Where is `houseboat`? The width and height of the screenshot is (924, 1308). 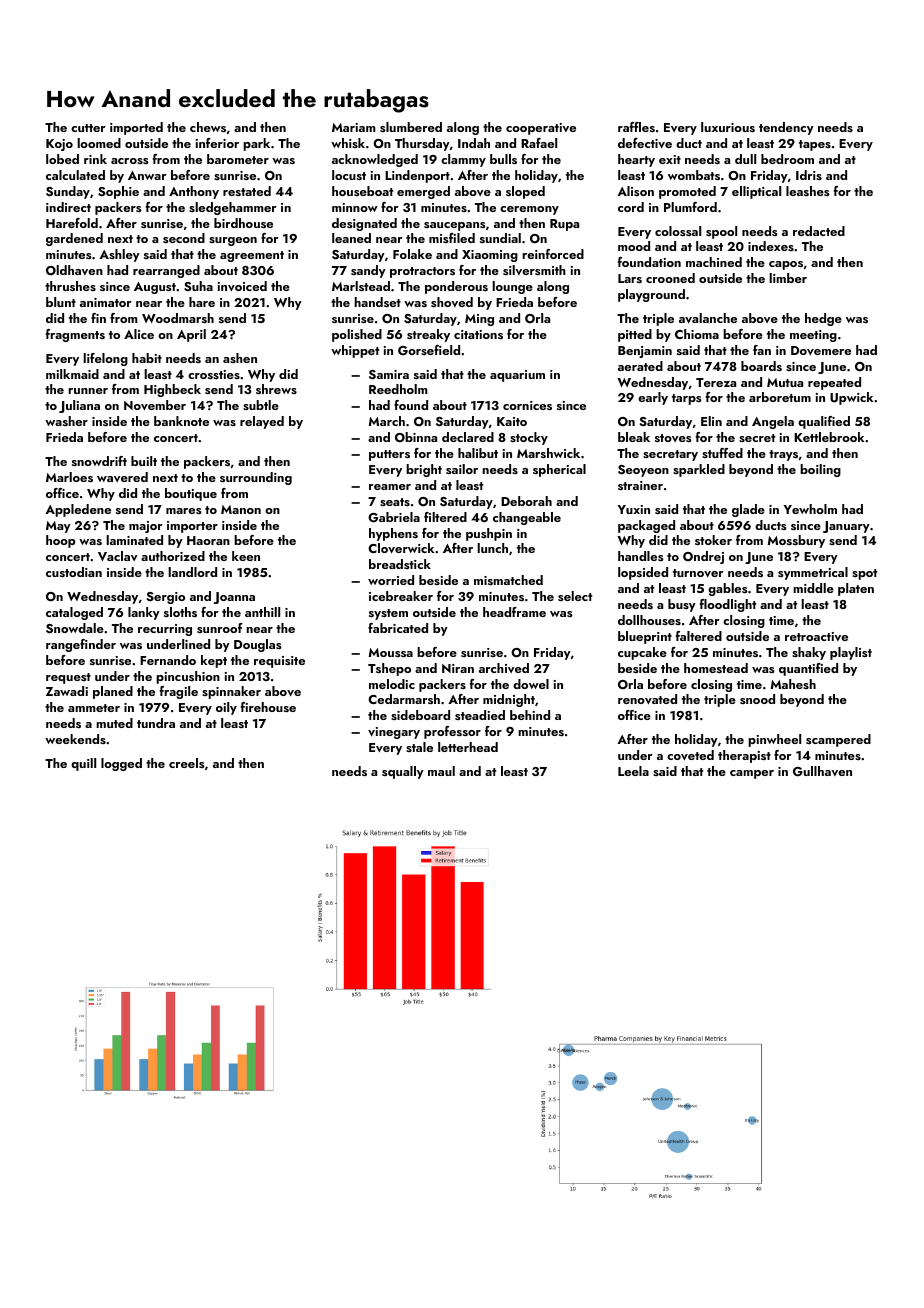 houseboat is located at coordinates (362, 191).
